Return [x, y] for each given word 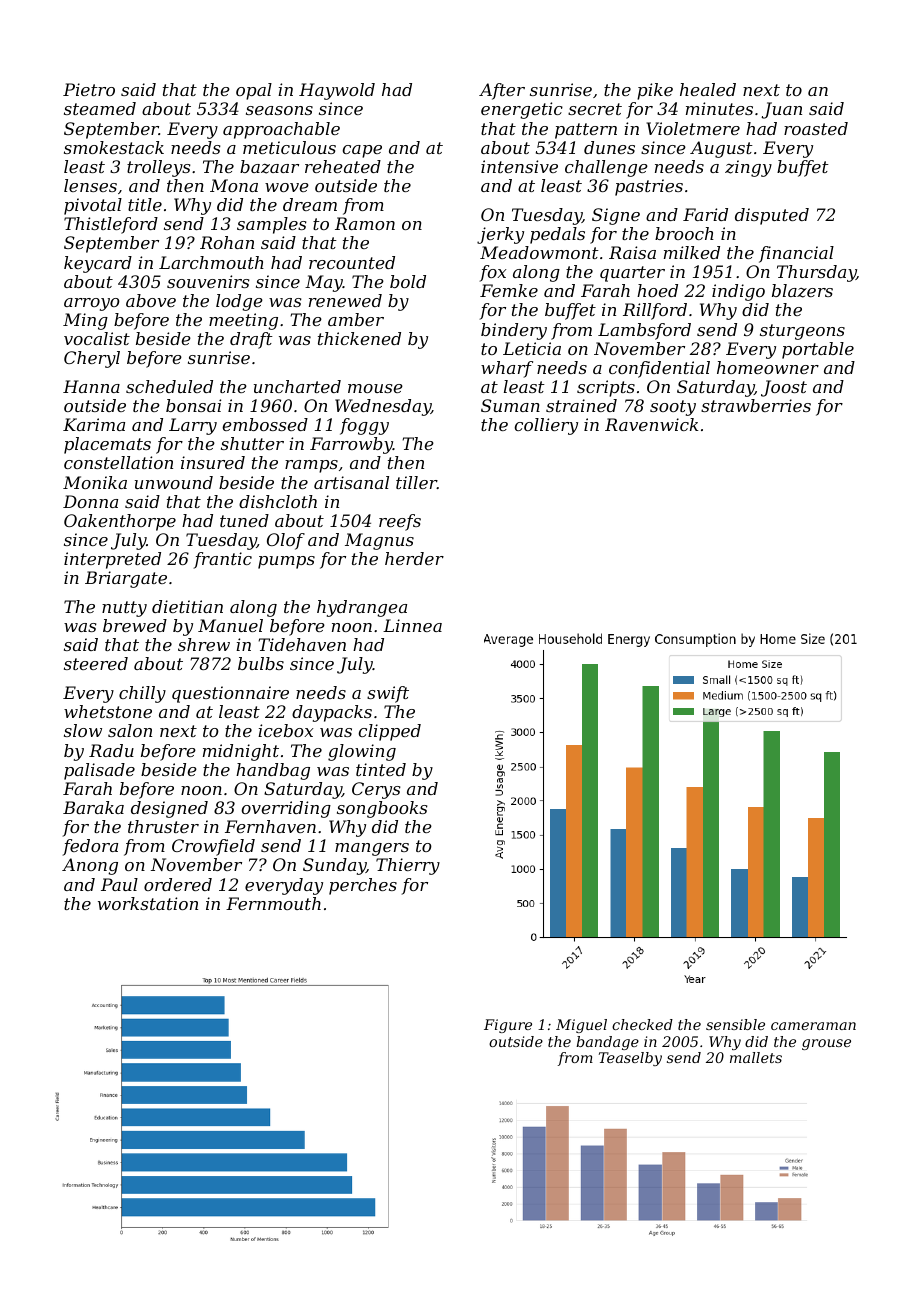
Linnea [412, 625]
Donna [90, 501]
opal [254, 91]
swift [388, 694]
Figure [508, 1026]
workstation [148, 903]
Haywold [337, 91]
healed [708, 89]
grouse [826, 1044]
